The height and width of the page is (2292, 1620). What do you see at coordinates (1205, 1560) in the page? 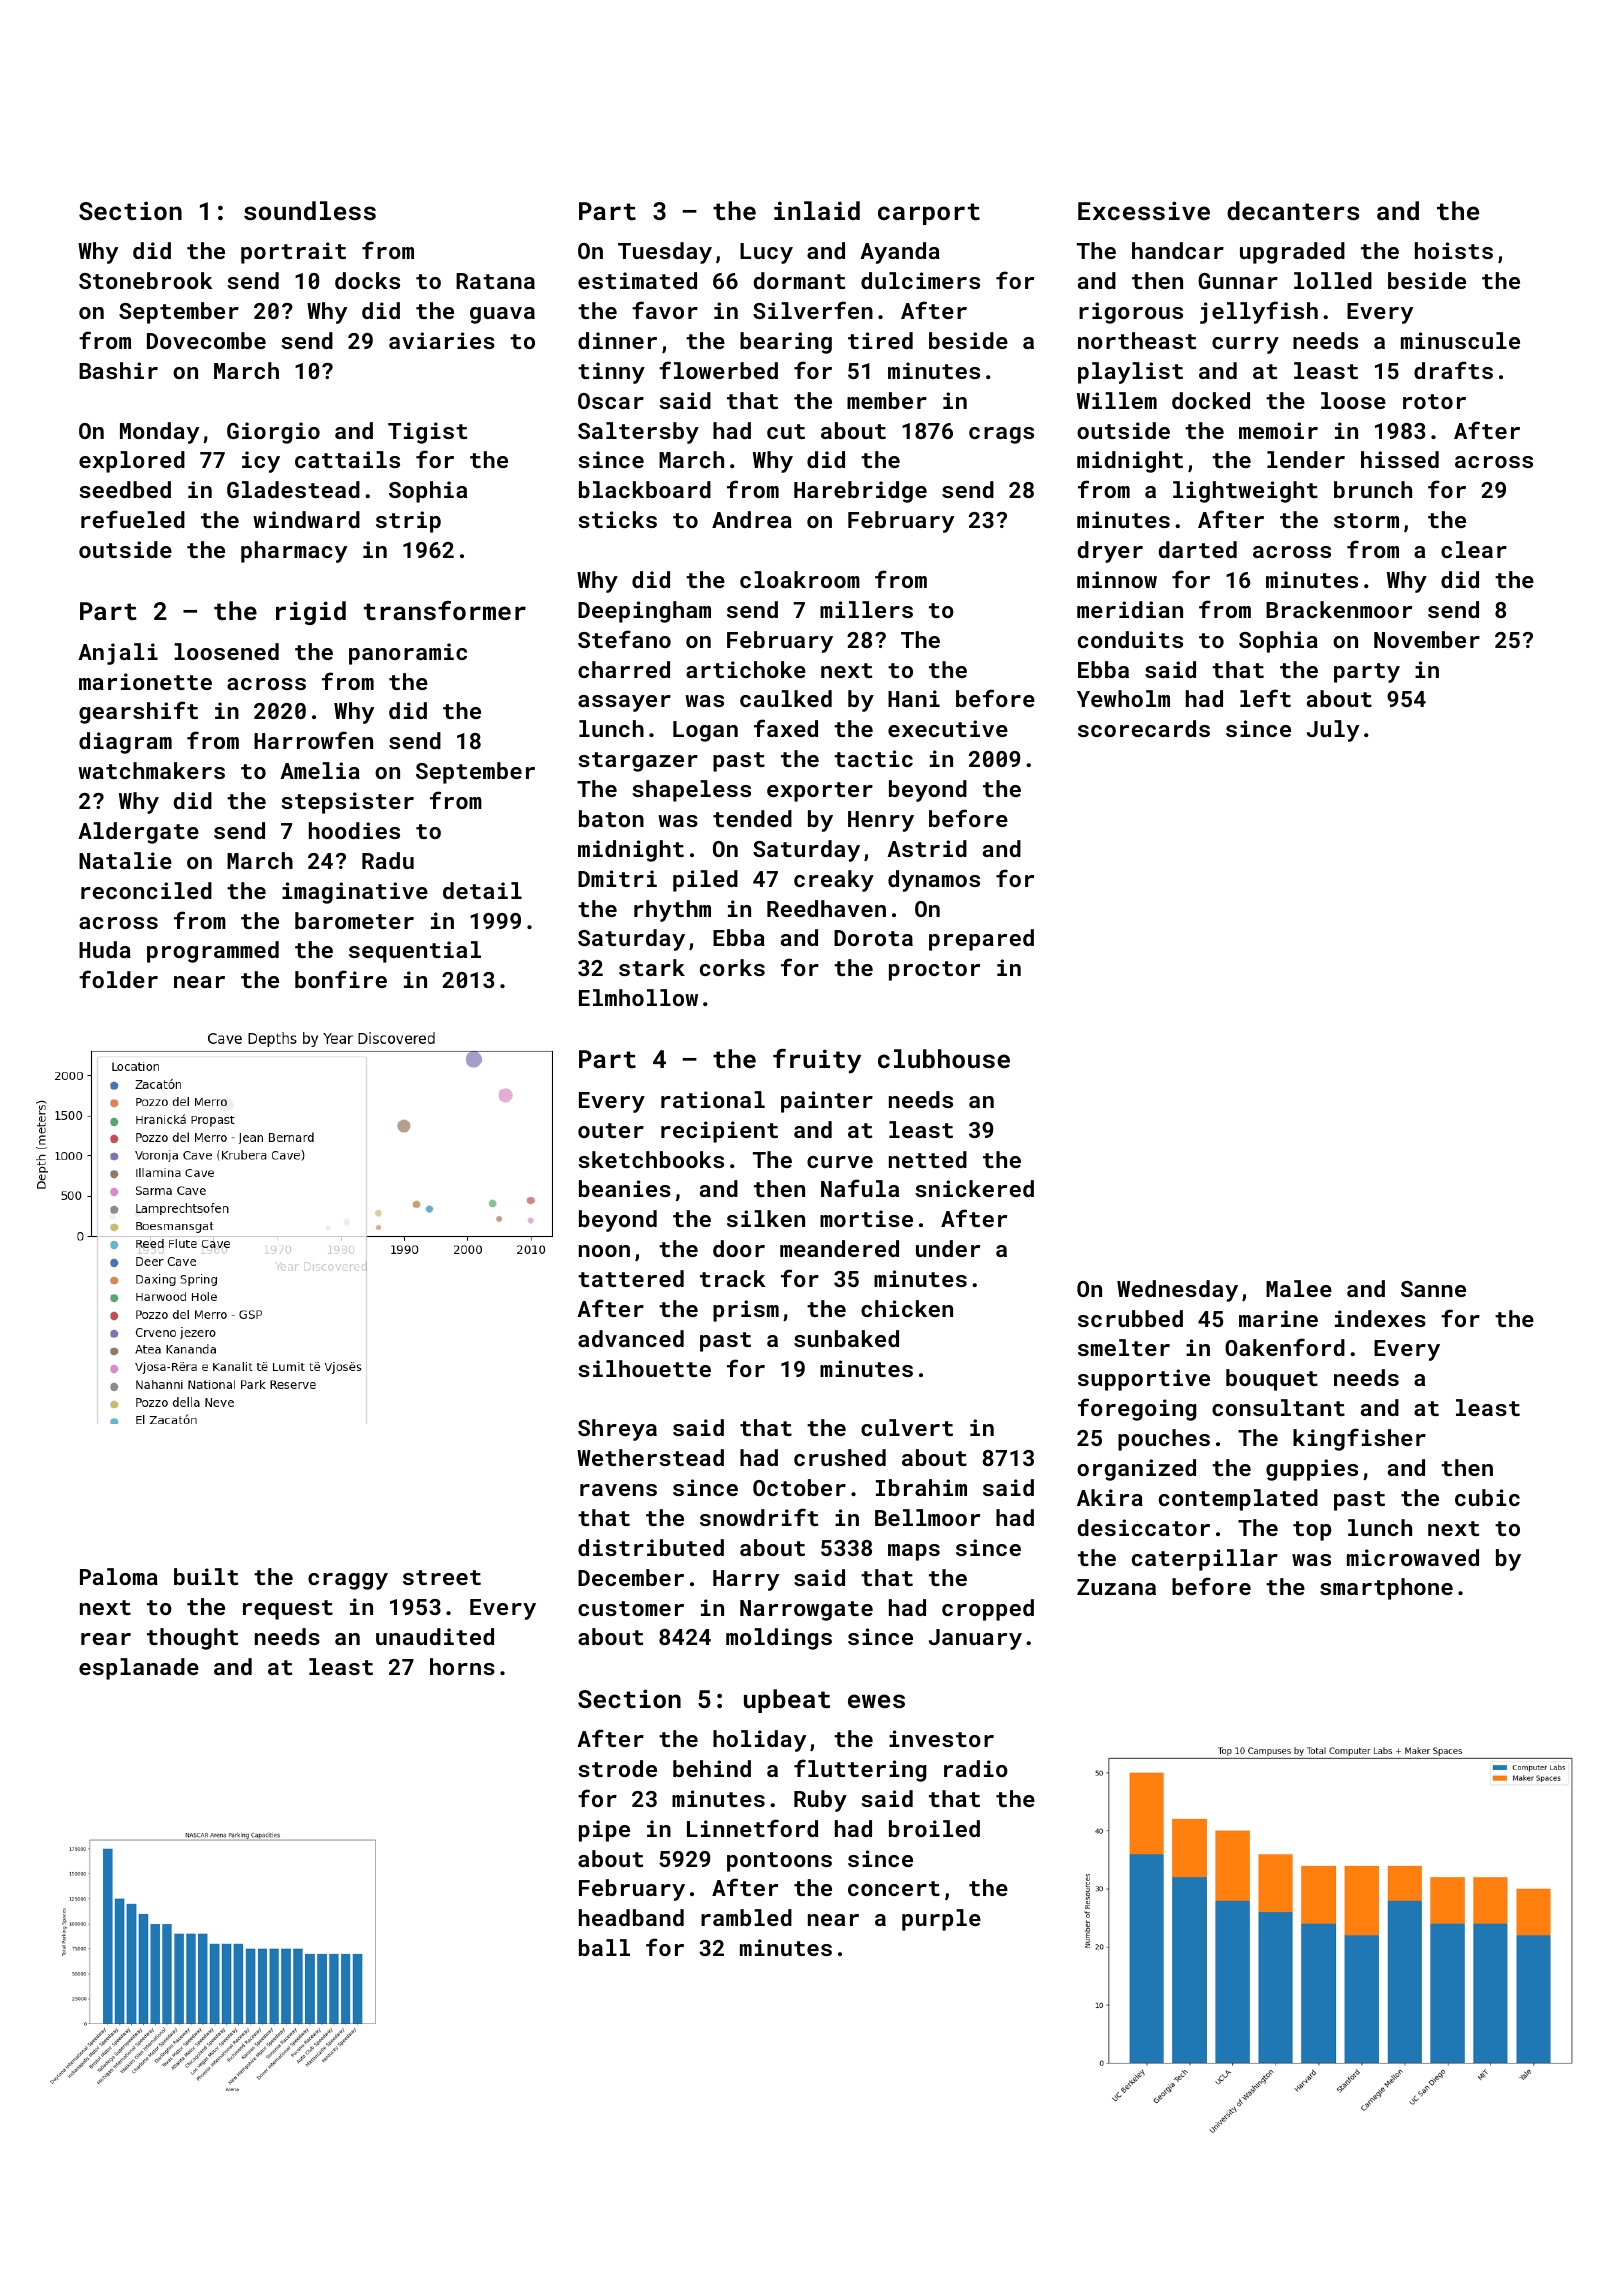
I see `caterpillar` at bounding box center [1205, 1560].
